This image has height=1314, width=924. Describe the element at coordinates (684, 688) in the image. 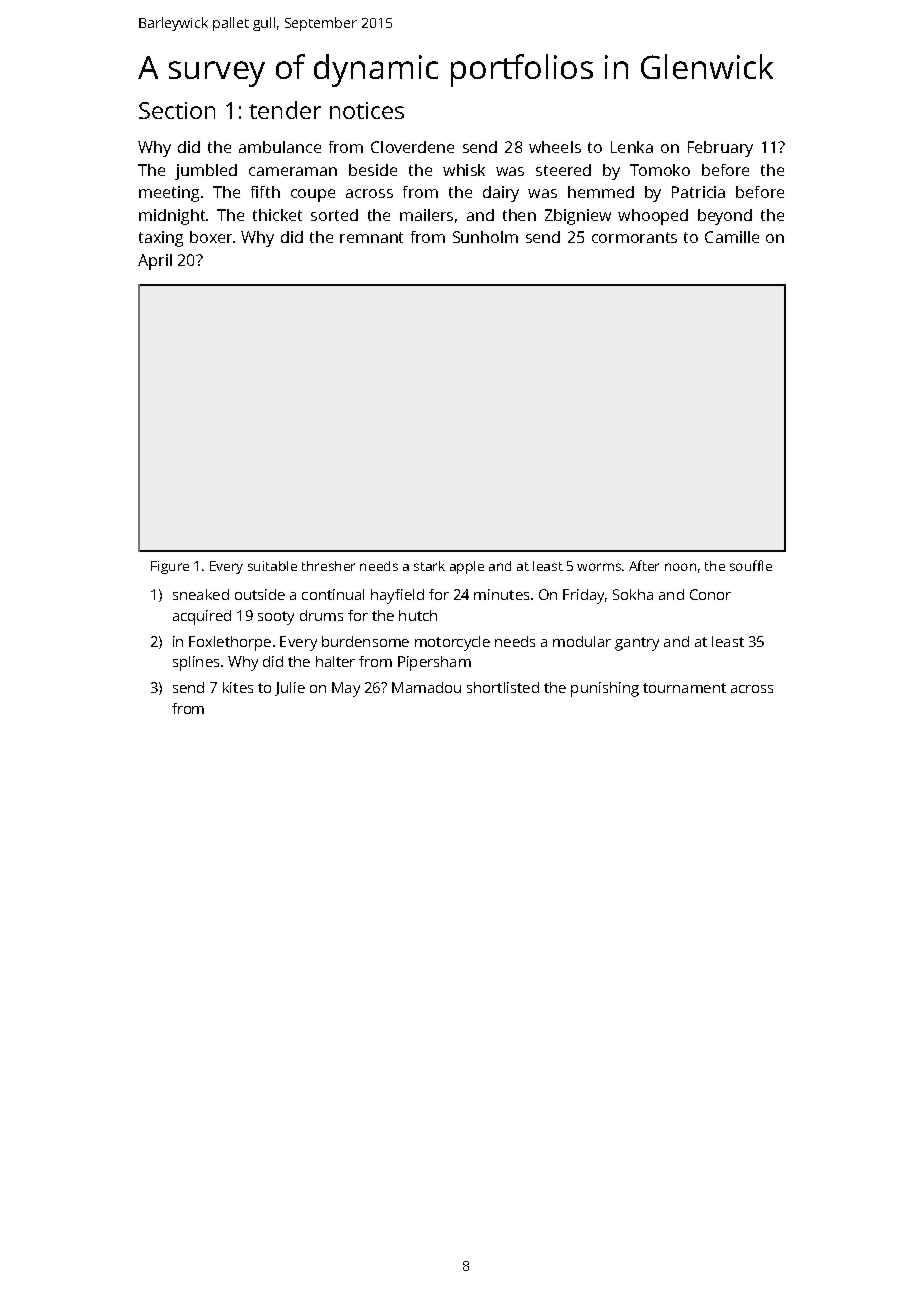

I see `tournament` at that location.
